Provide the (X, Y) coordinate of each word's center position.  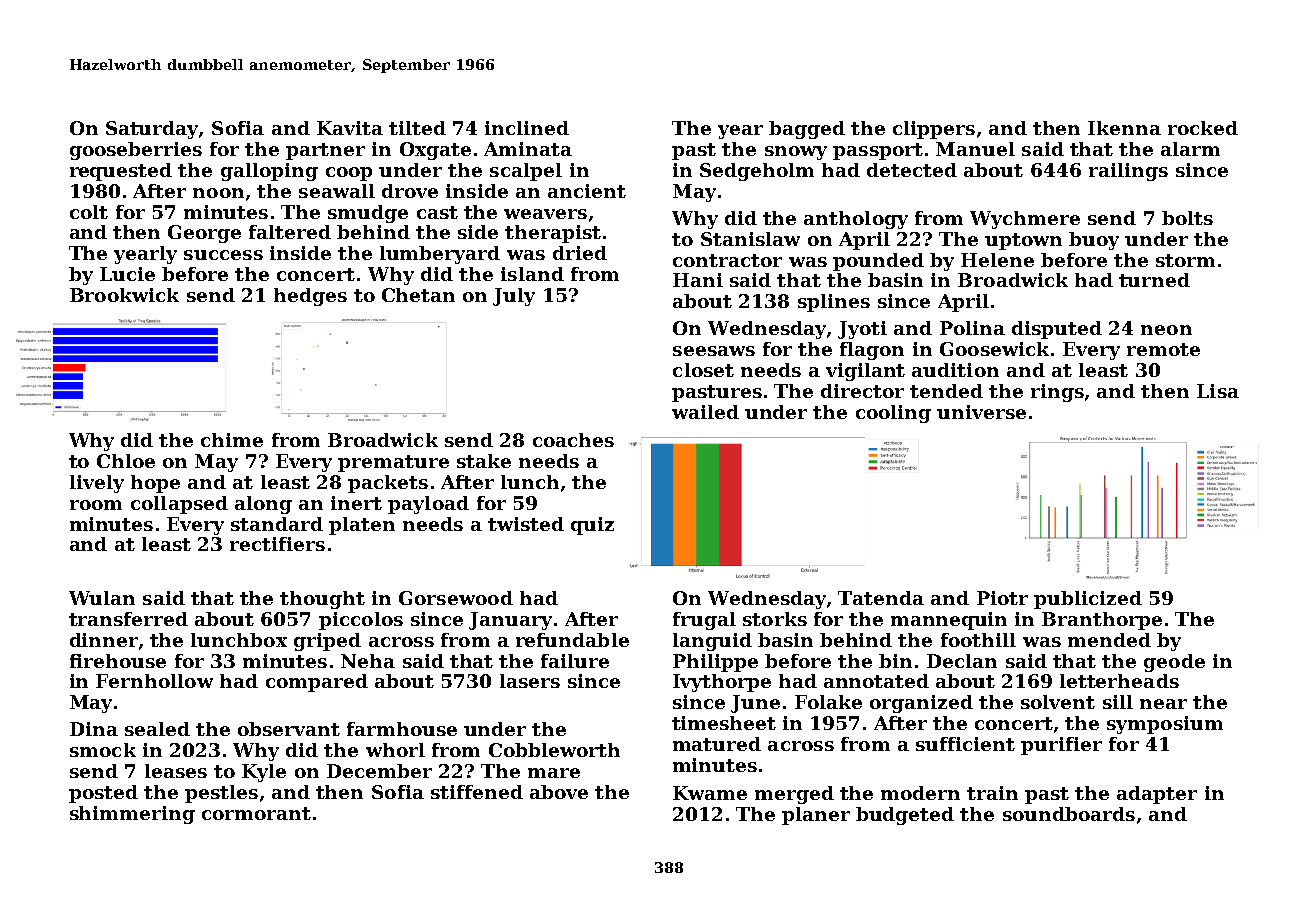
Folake (828, 702)
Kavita (350, 128)
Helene (997, 260)
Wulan (102, 598)
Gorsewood (456, 598)
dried (580, 253)
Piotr (1002, 598)
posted (103, 794)
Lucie (127, 274)
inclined (527, 128)
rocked (1203, 128)
